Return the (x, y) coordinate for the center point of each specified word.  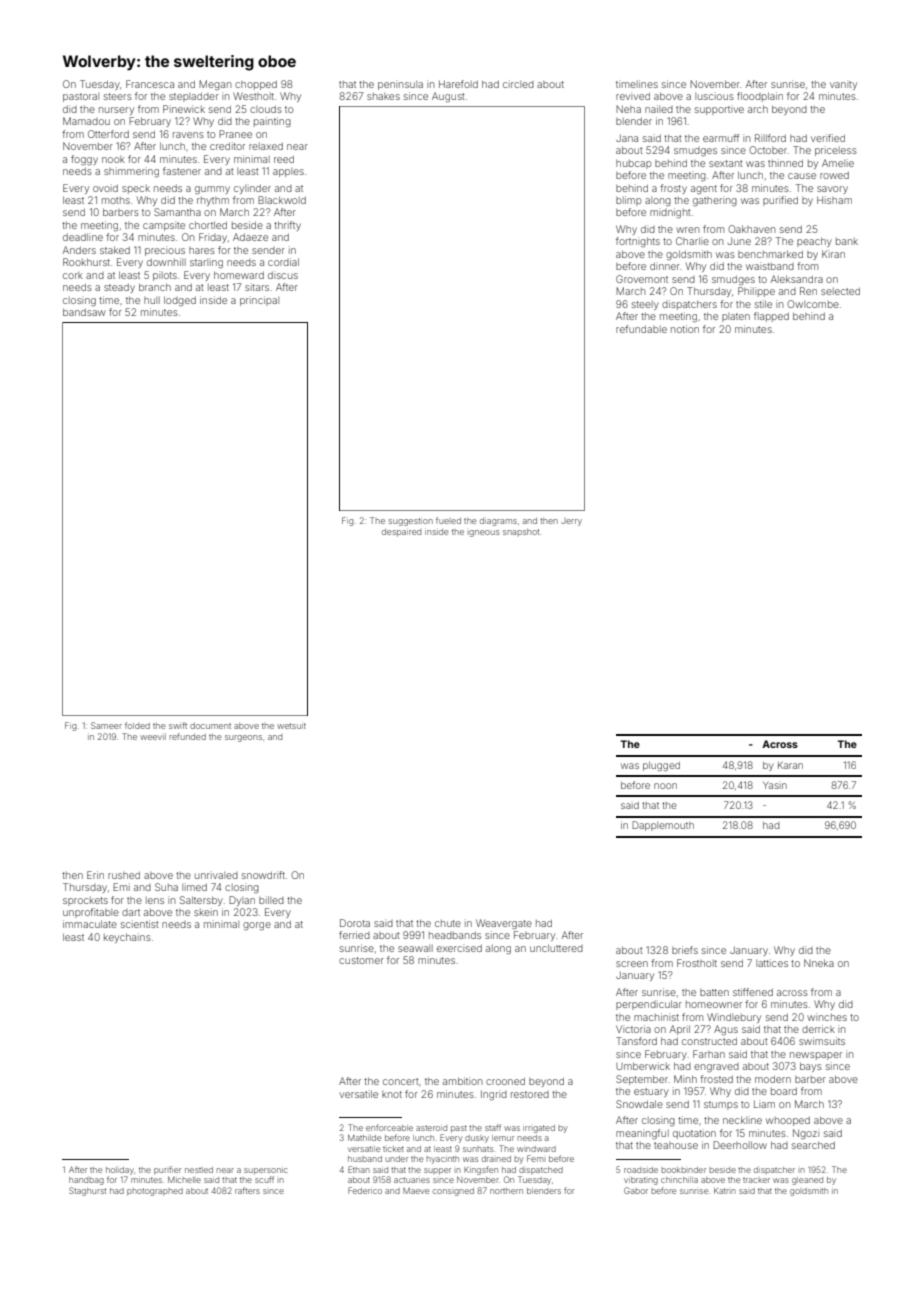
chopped (256, 85)
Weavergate (504, 924)
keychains (127, 938)
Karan (790, 765)
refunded (188, 736)
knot (392, 1094)
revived (633, 96)
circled (518, 84)
